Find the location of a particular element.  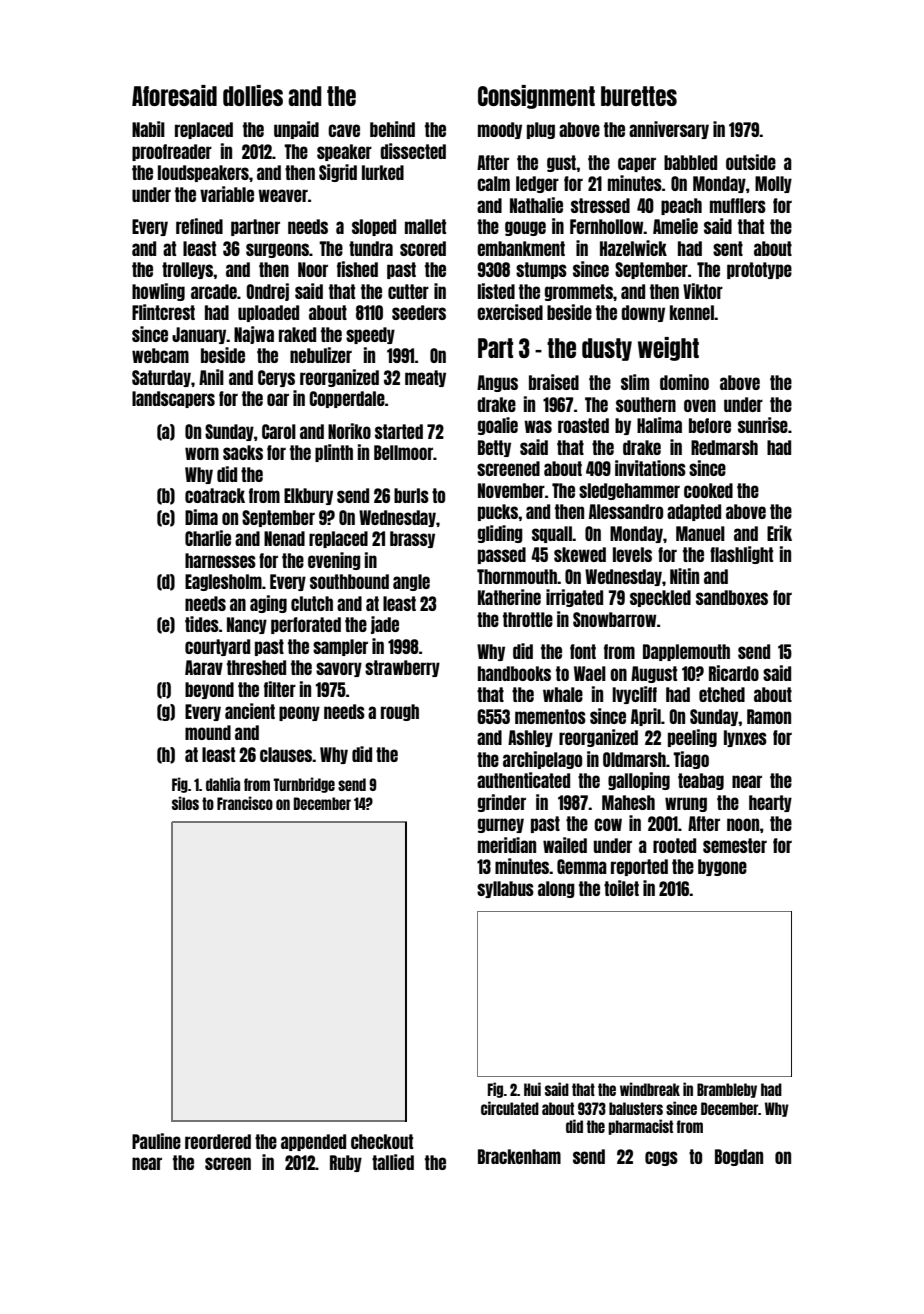

before is located at coordinates (710, 425).
